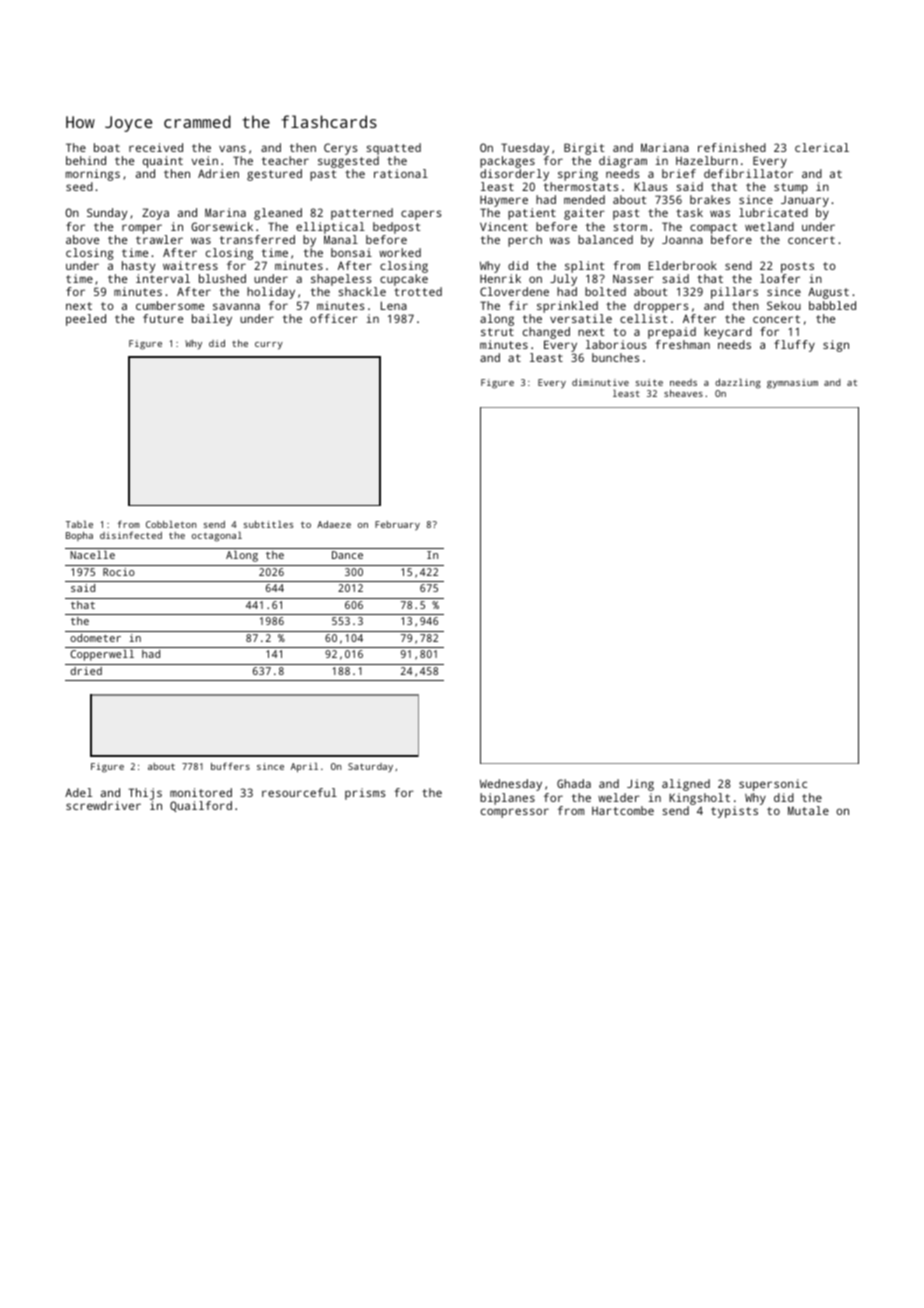  I want to click on subtitles, so click(268, 524).
